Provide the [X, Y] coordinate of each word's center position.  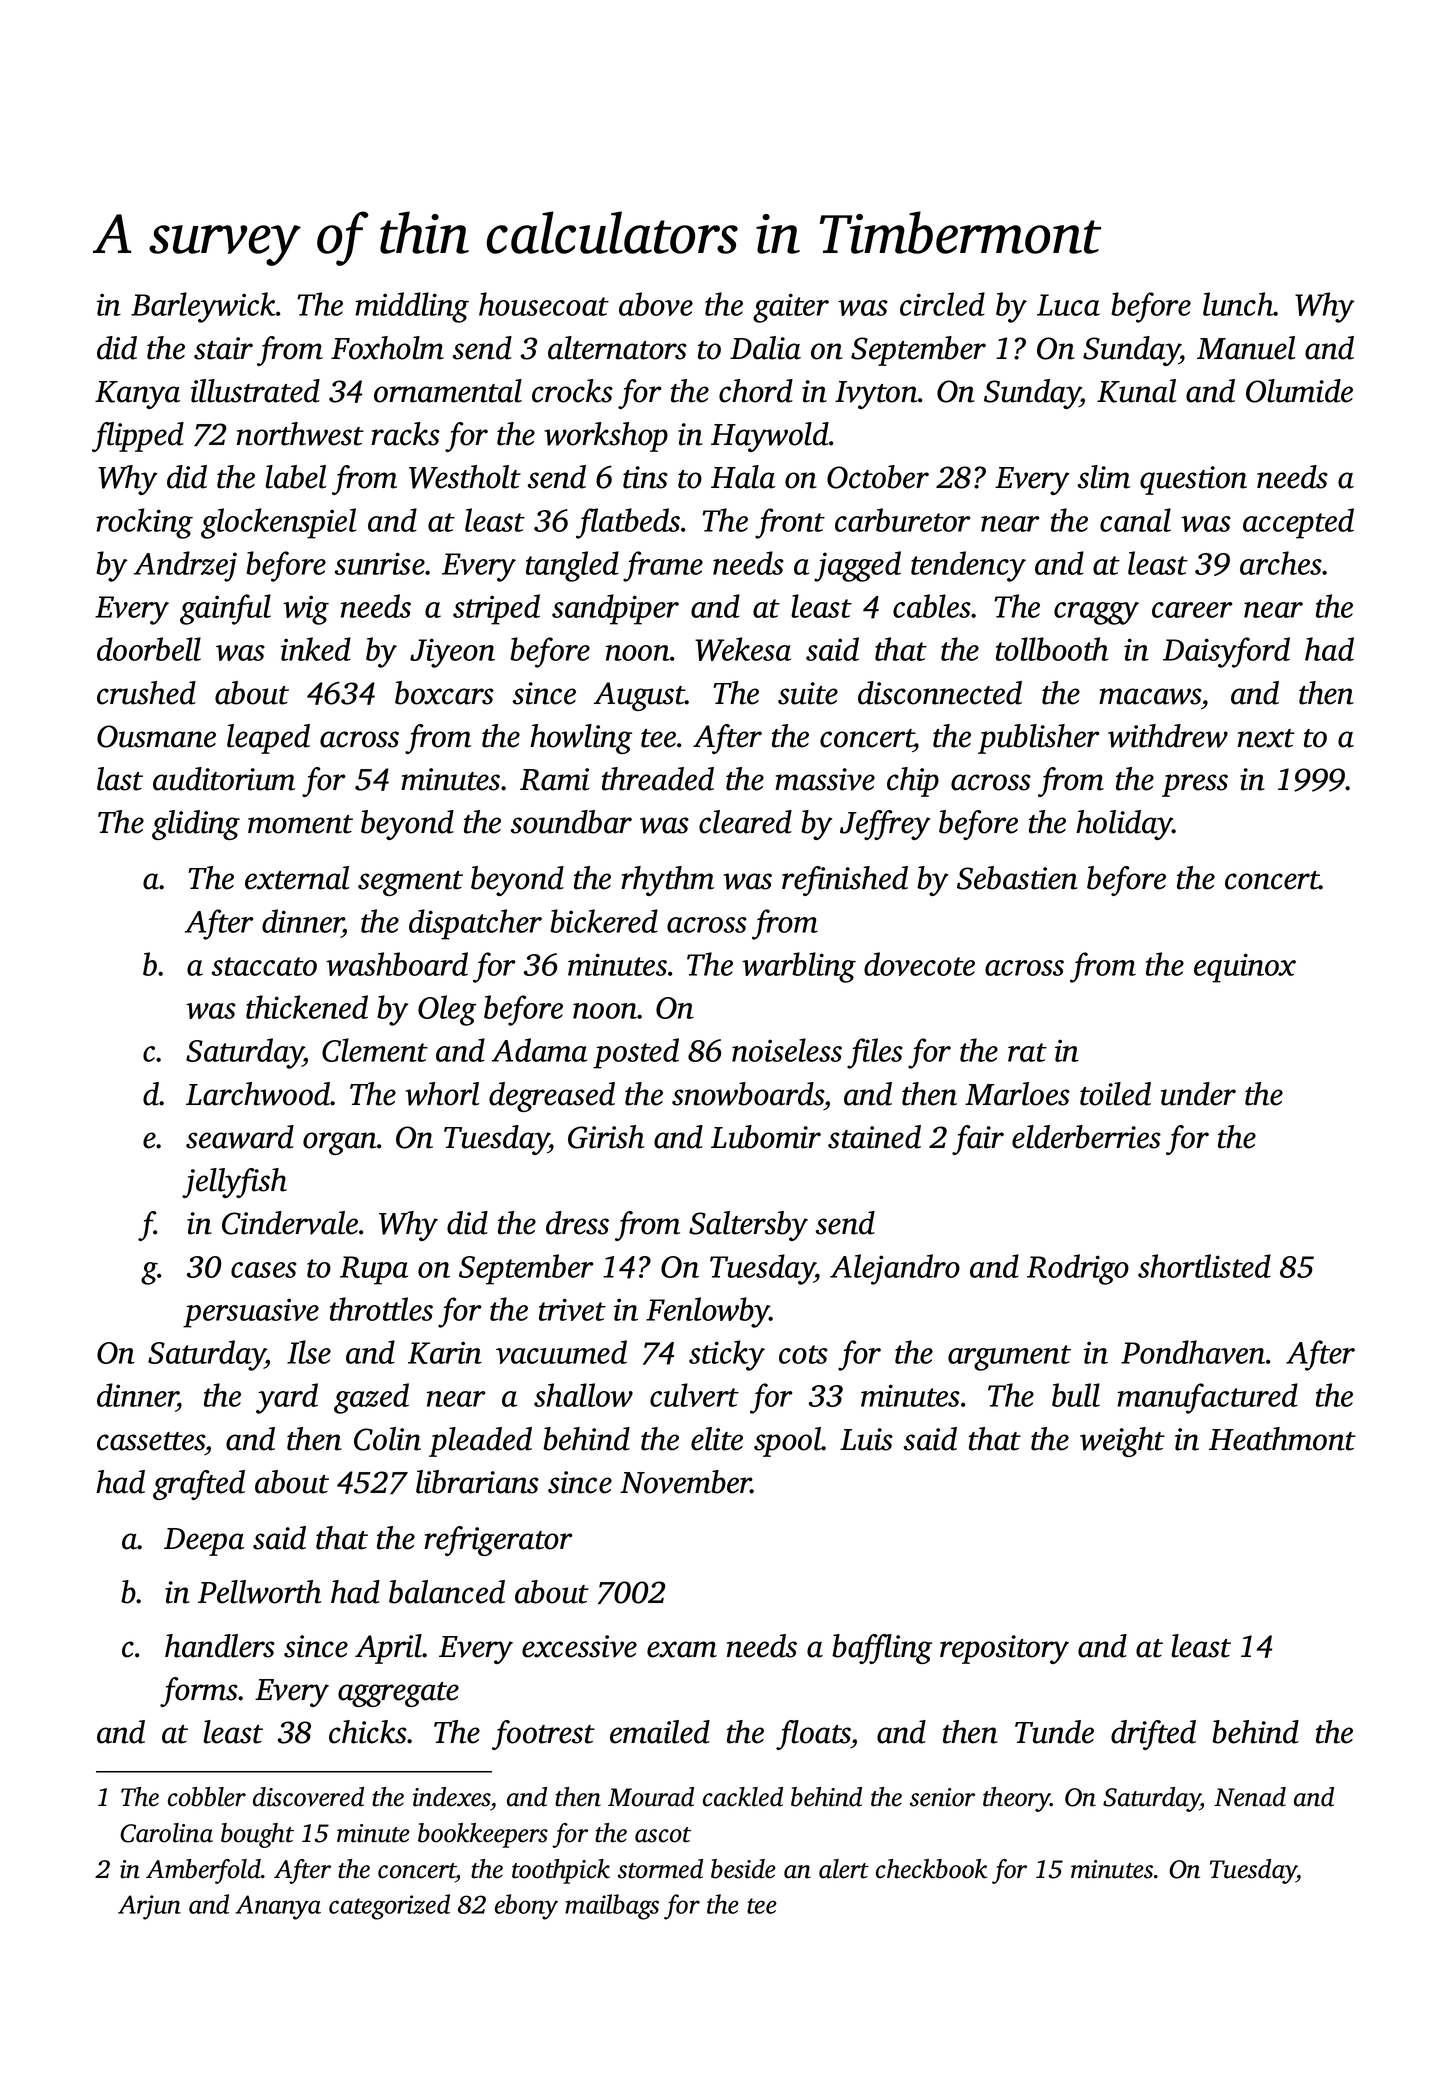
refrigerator [498, 1541]
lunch [1238, 304]
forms [199, 1692]
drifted [1153, 1735]
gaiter [791, 308]
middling [412, 307]
